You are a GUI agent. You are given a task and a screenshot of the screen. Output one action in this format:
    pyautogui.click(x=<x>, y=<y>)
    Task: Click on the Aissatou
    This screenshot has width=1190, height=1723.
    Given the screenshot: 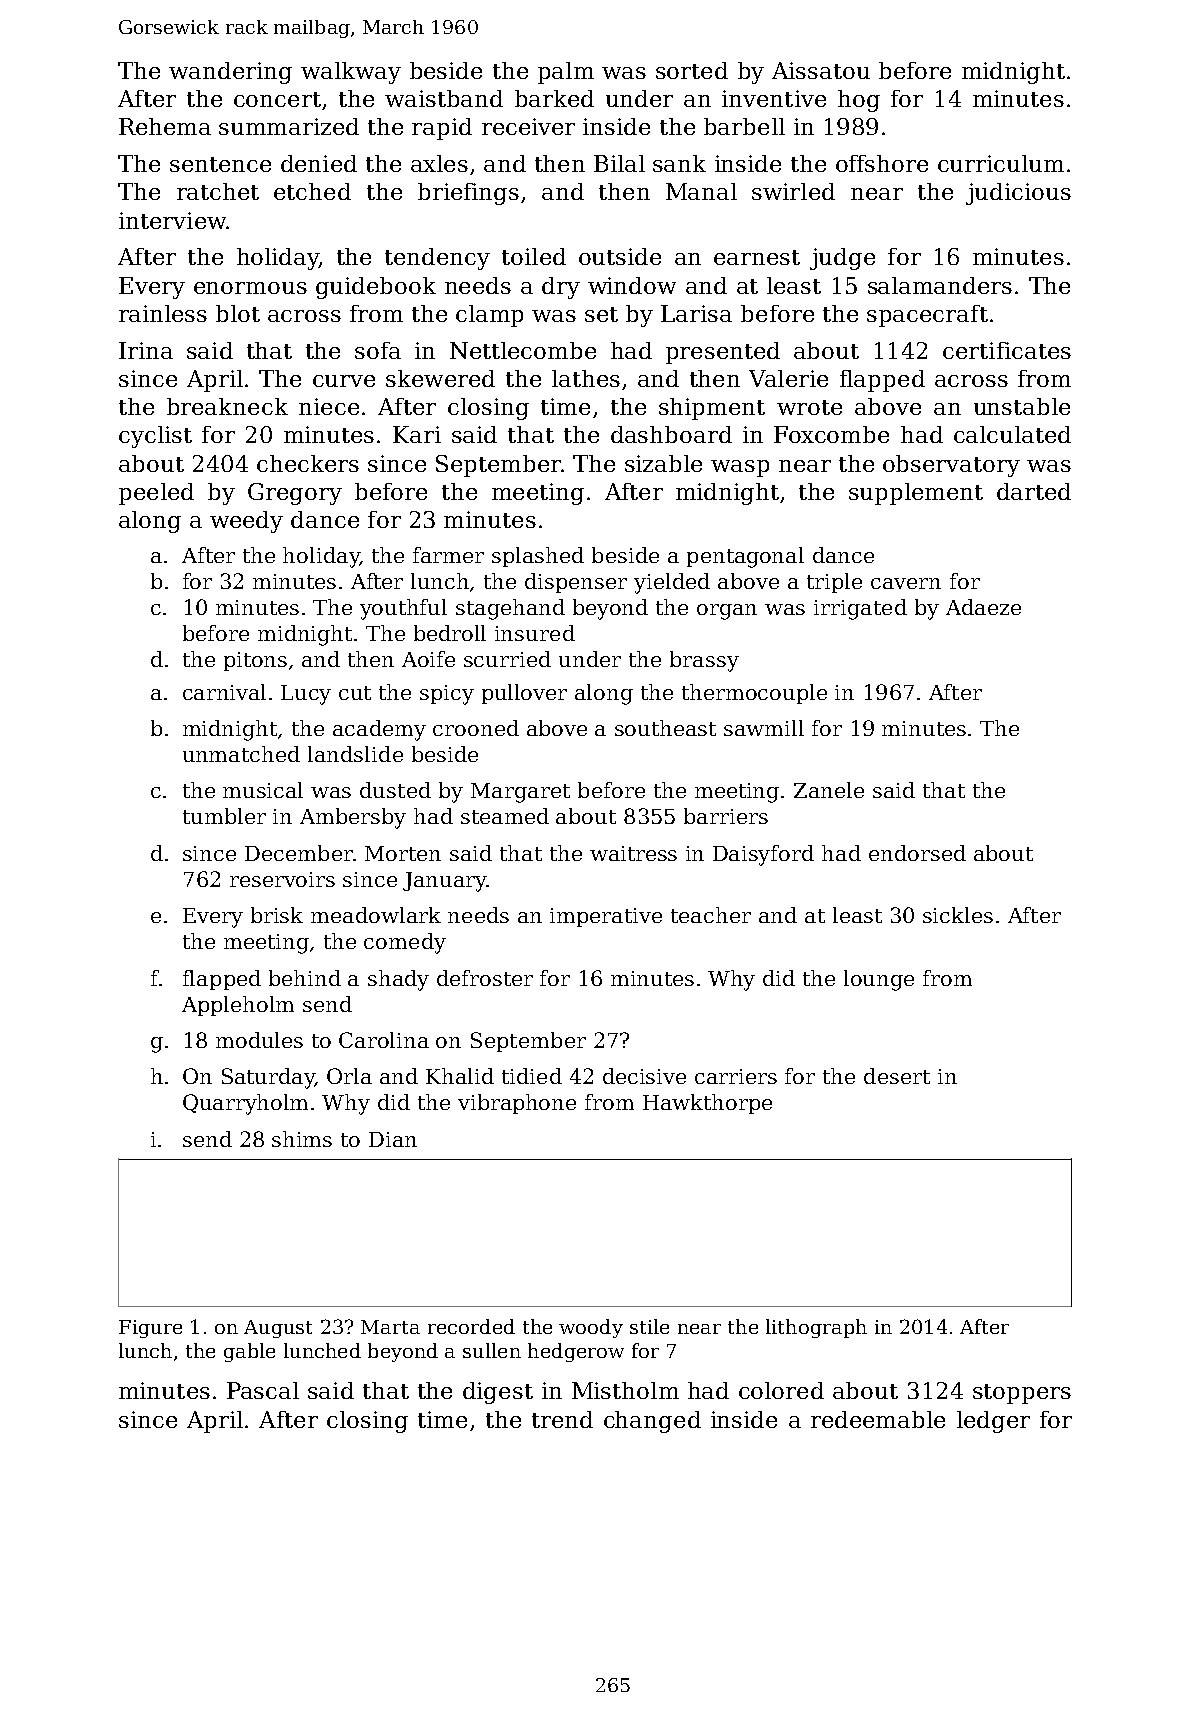 What is the action you would take?
    pyautogui.click(x=821, y=70)
